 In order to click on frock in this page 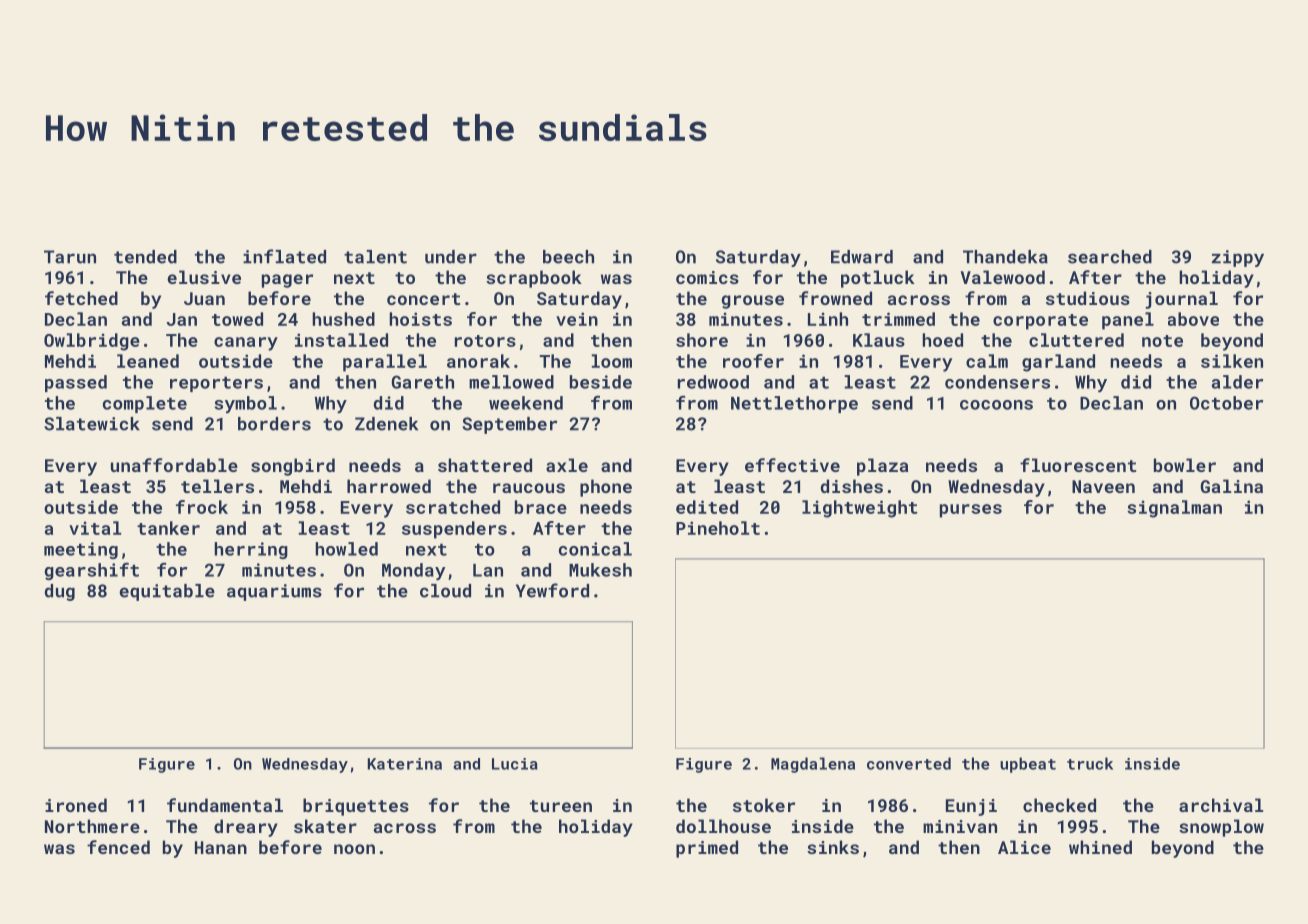, I will do `click(202, 507)`.
